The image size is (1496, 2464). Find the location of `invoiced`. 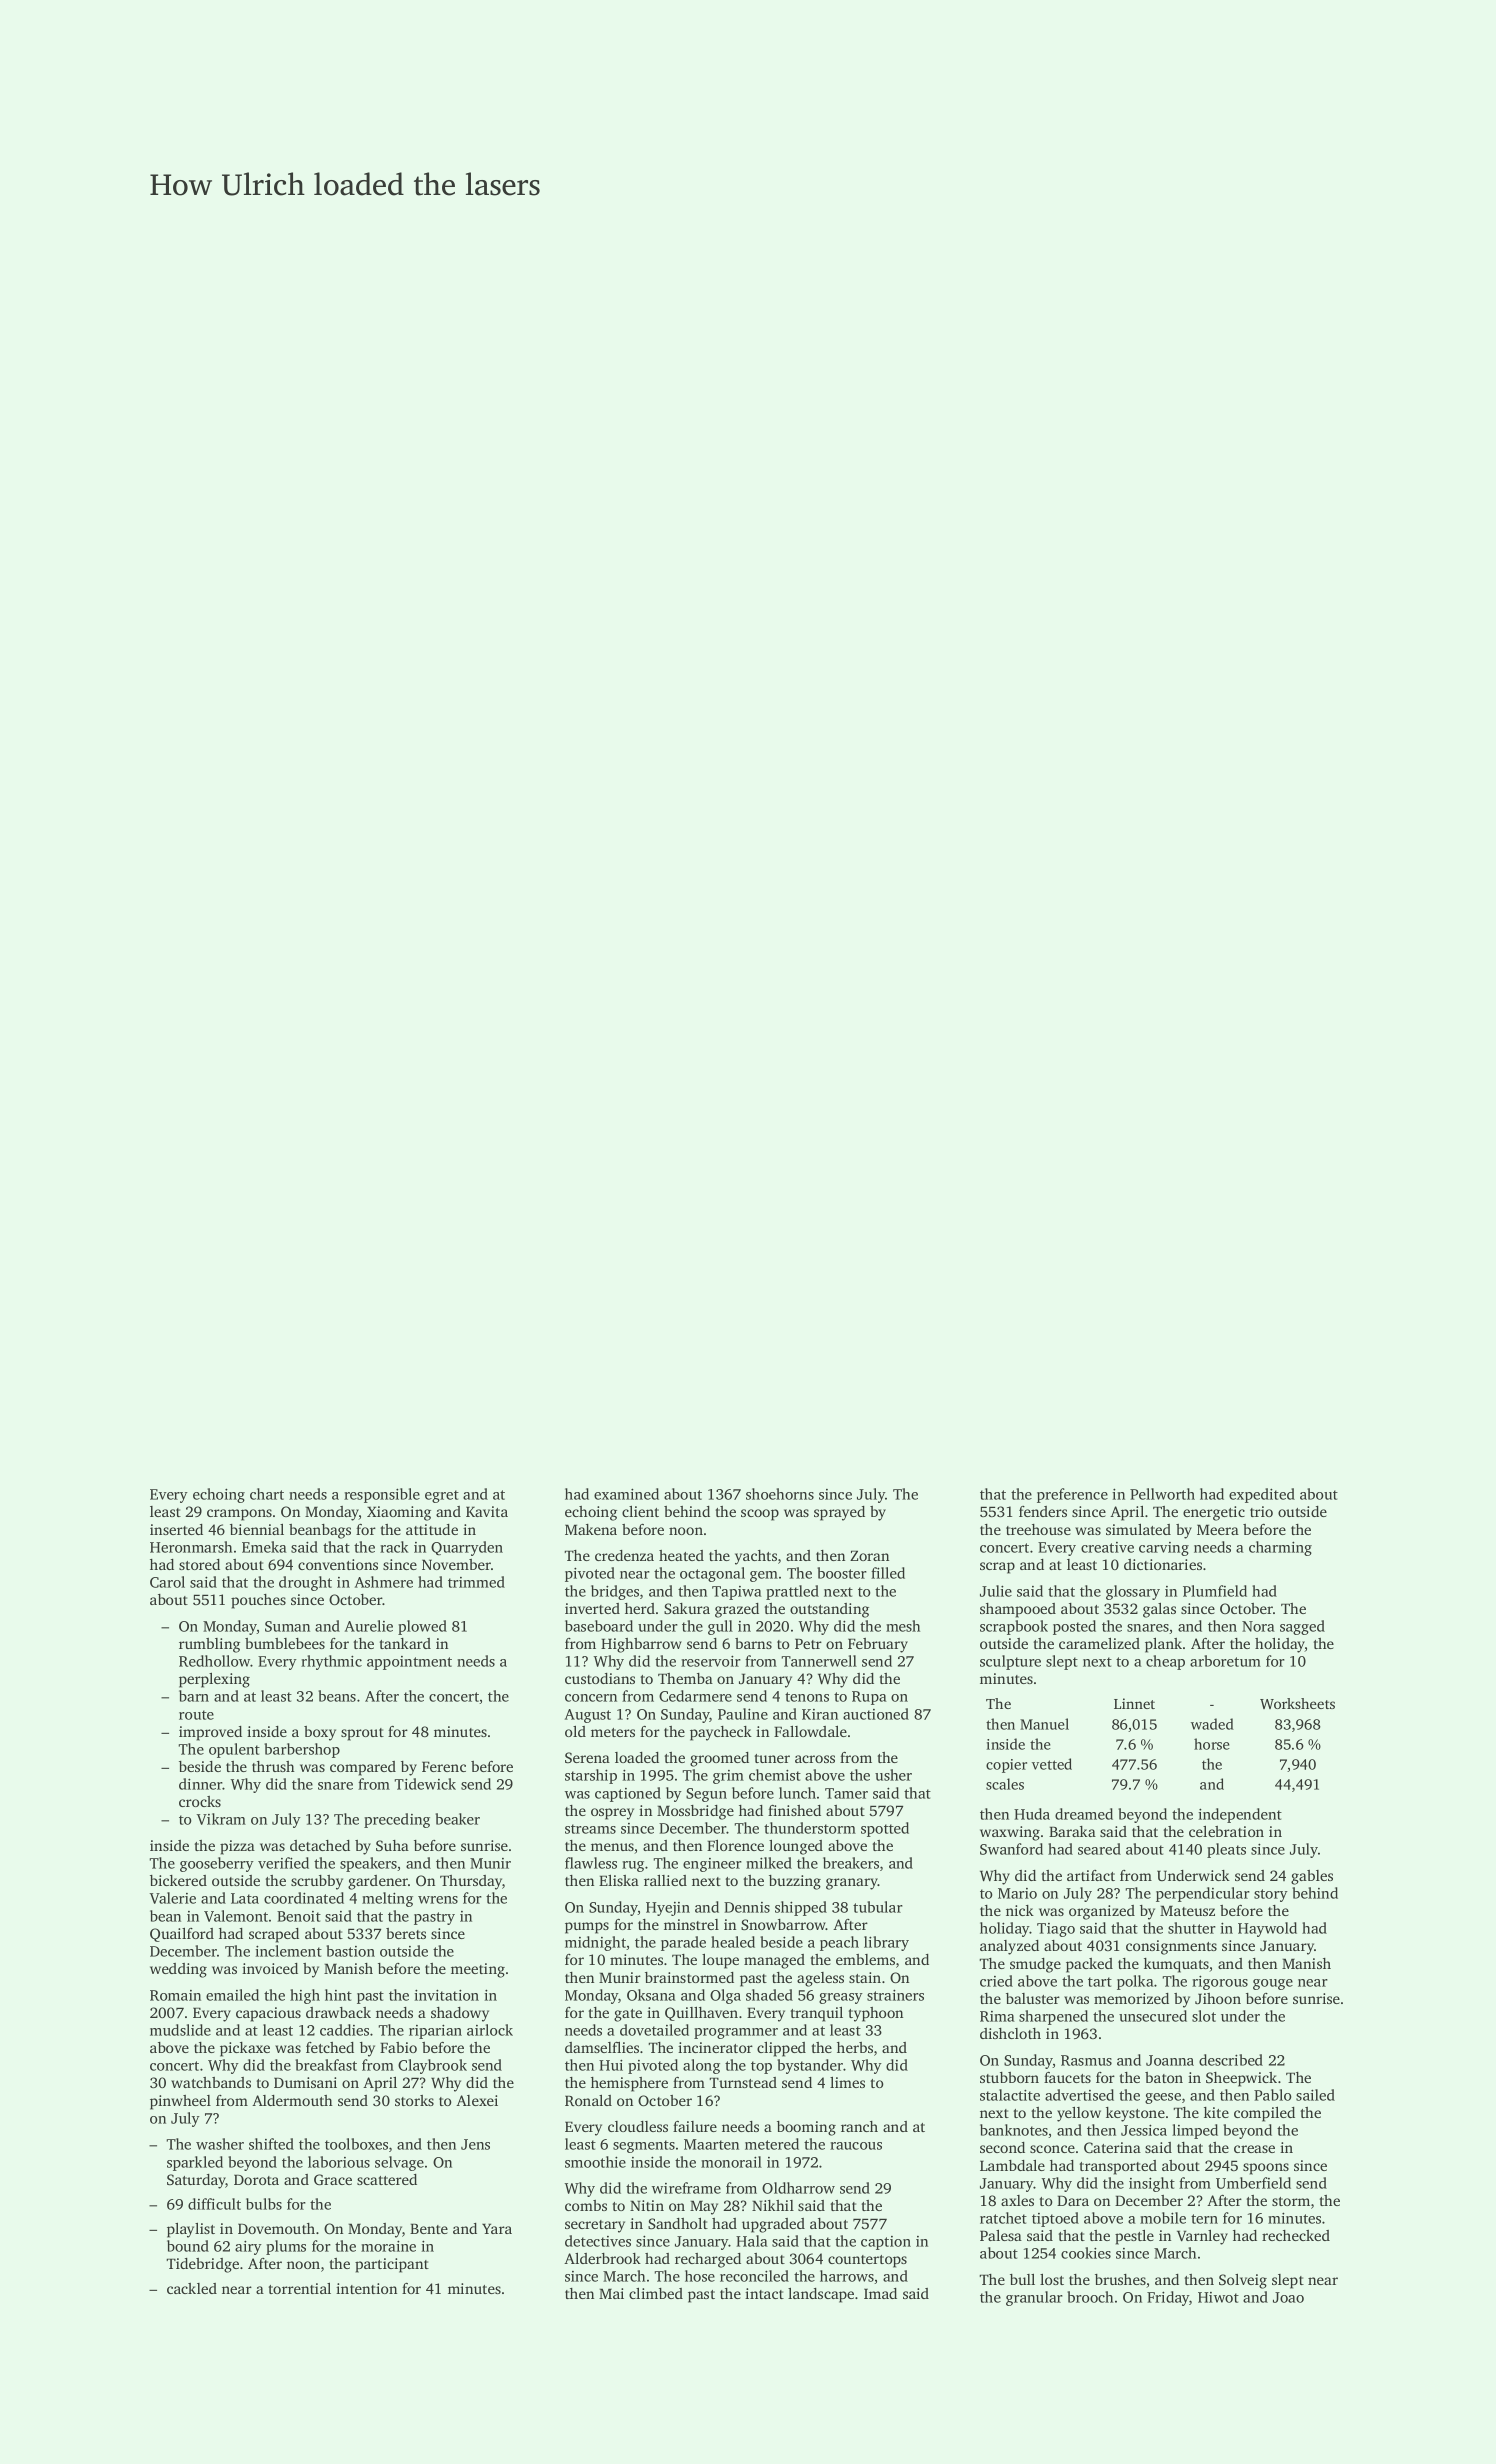

invoiced is located at coordinates (270, 1968).
